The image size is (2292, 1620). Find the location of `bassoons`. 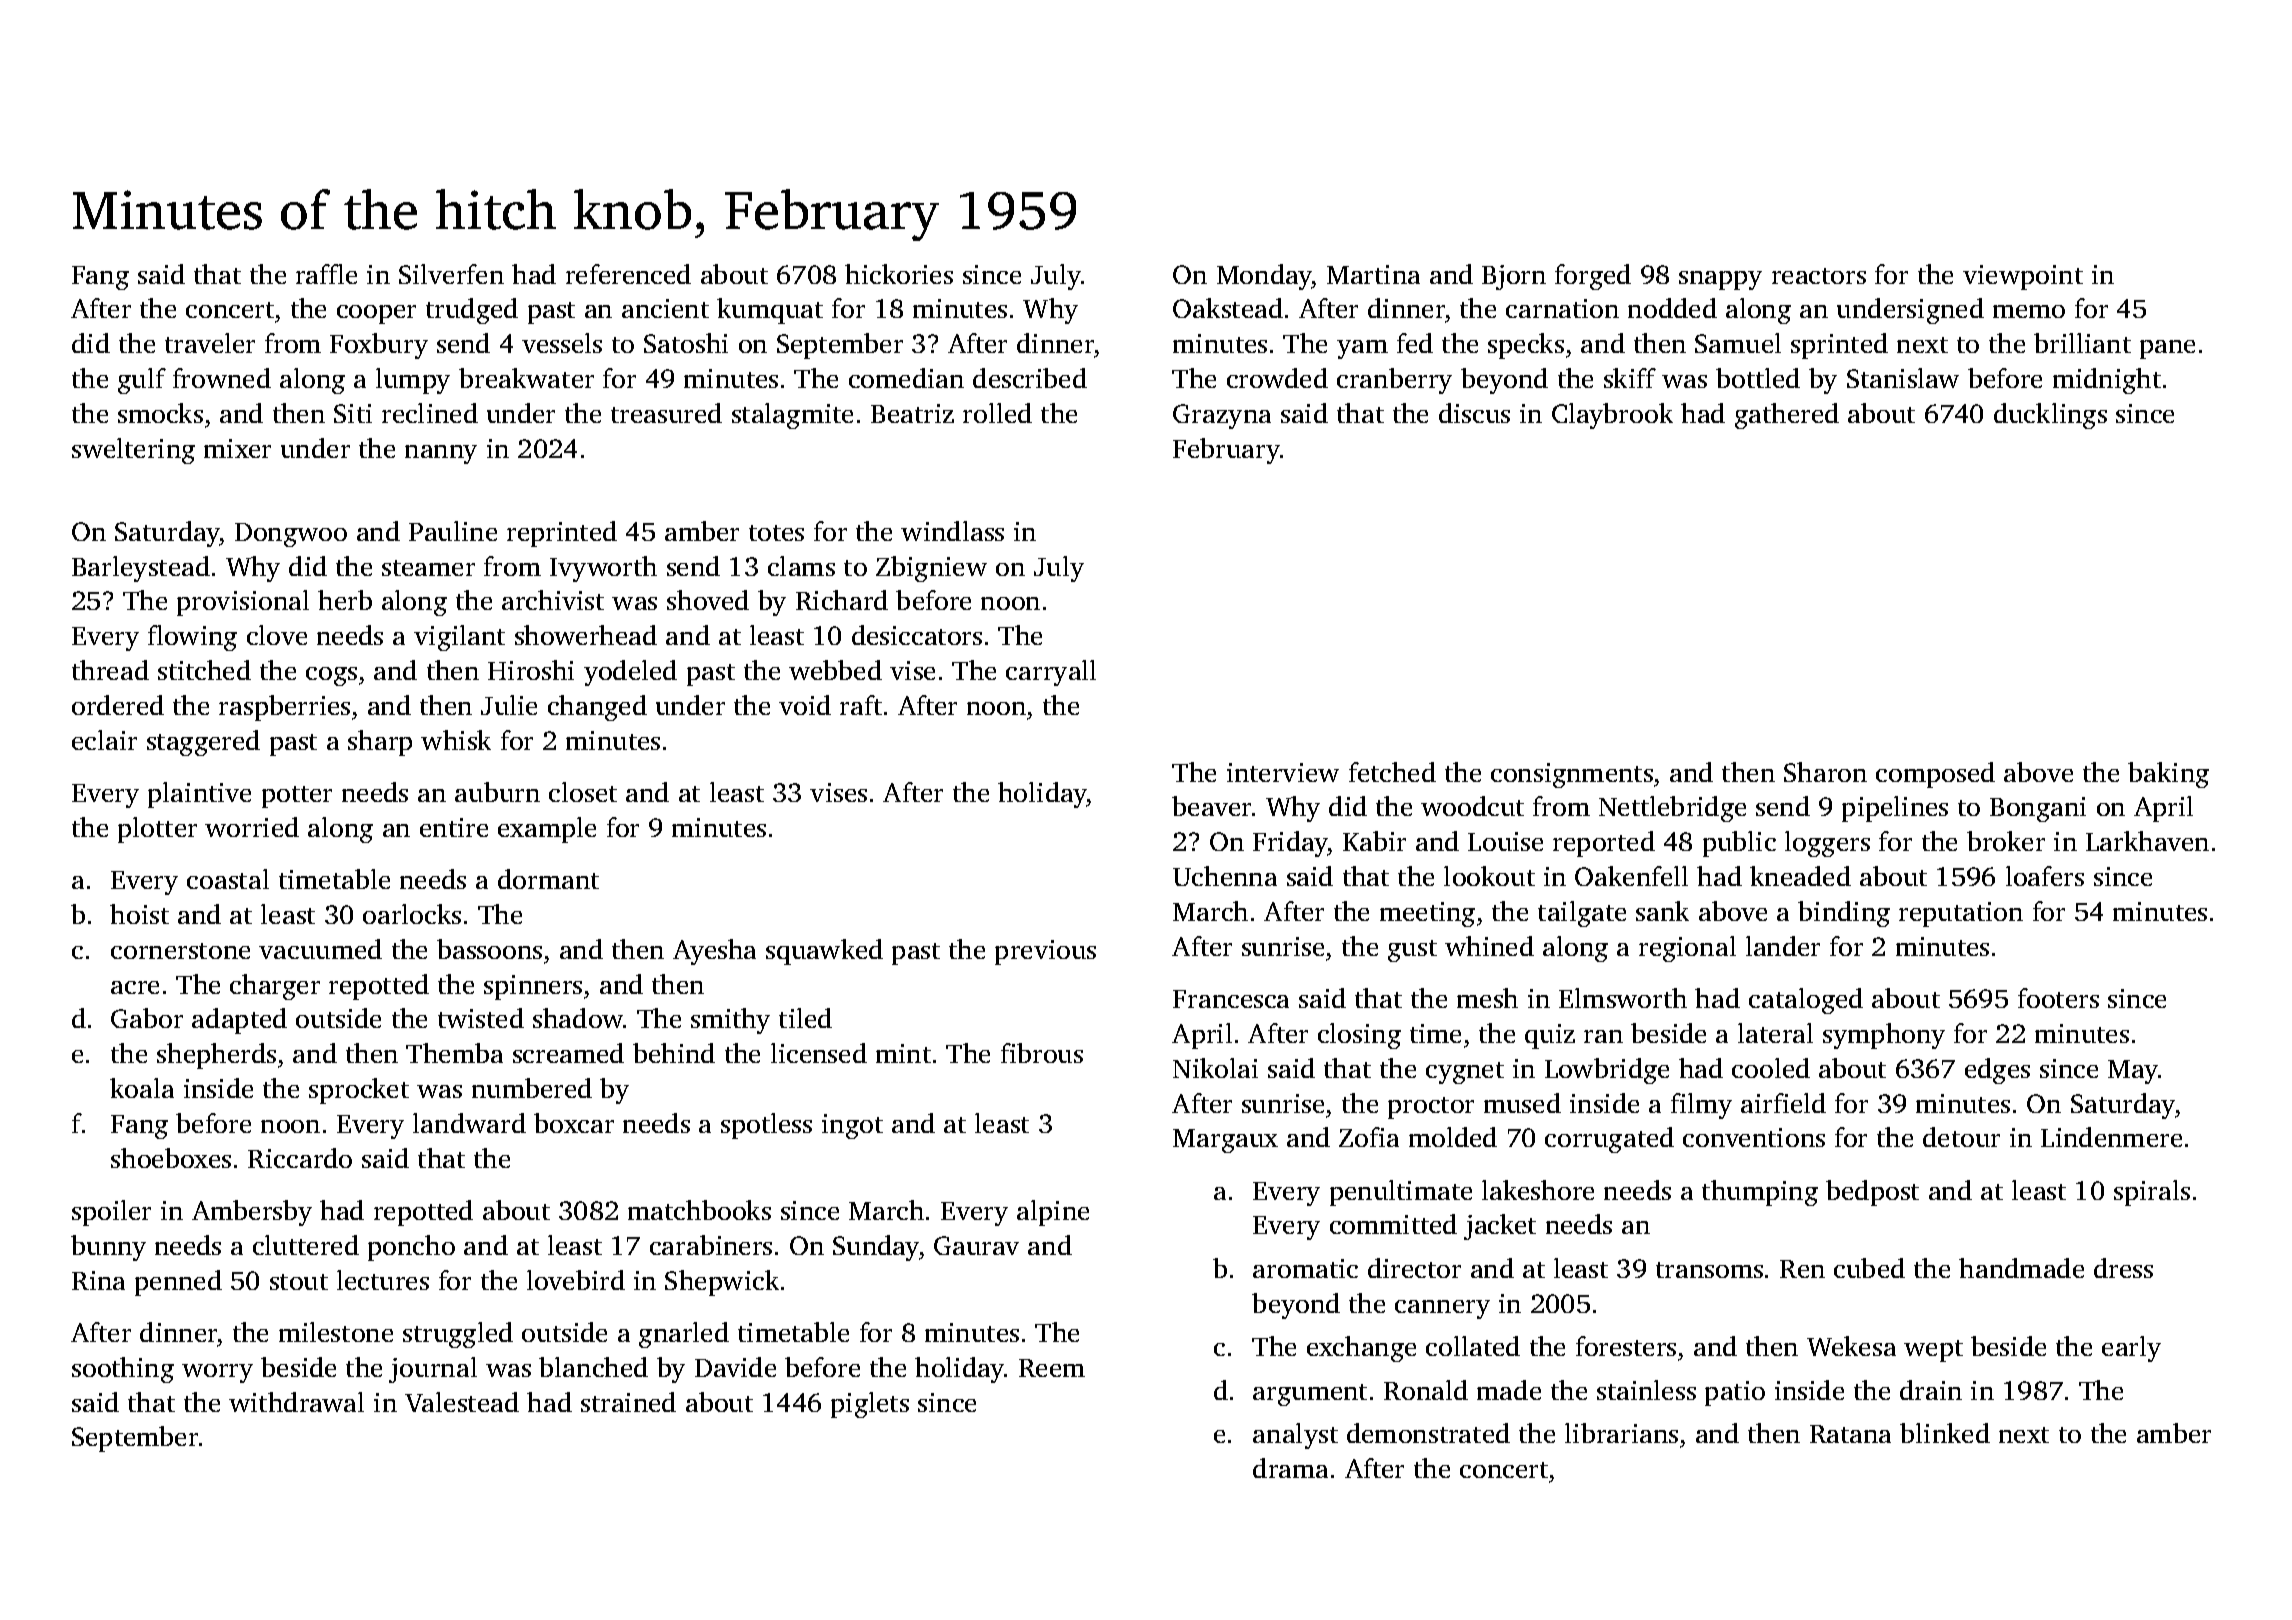

bassoons is located at coordinates (489, 949).
